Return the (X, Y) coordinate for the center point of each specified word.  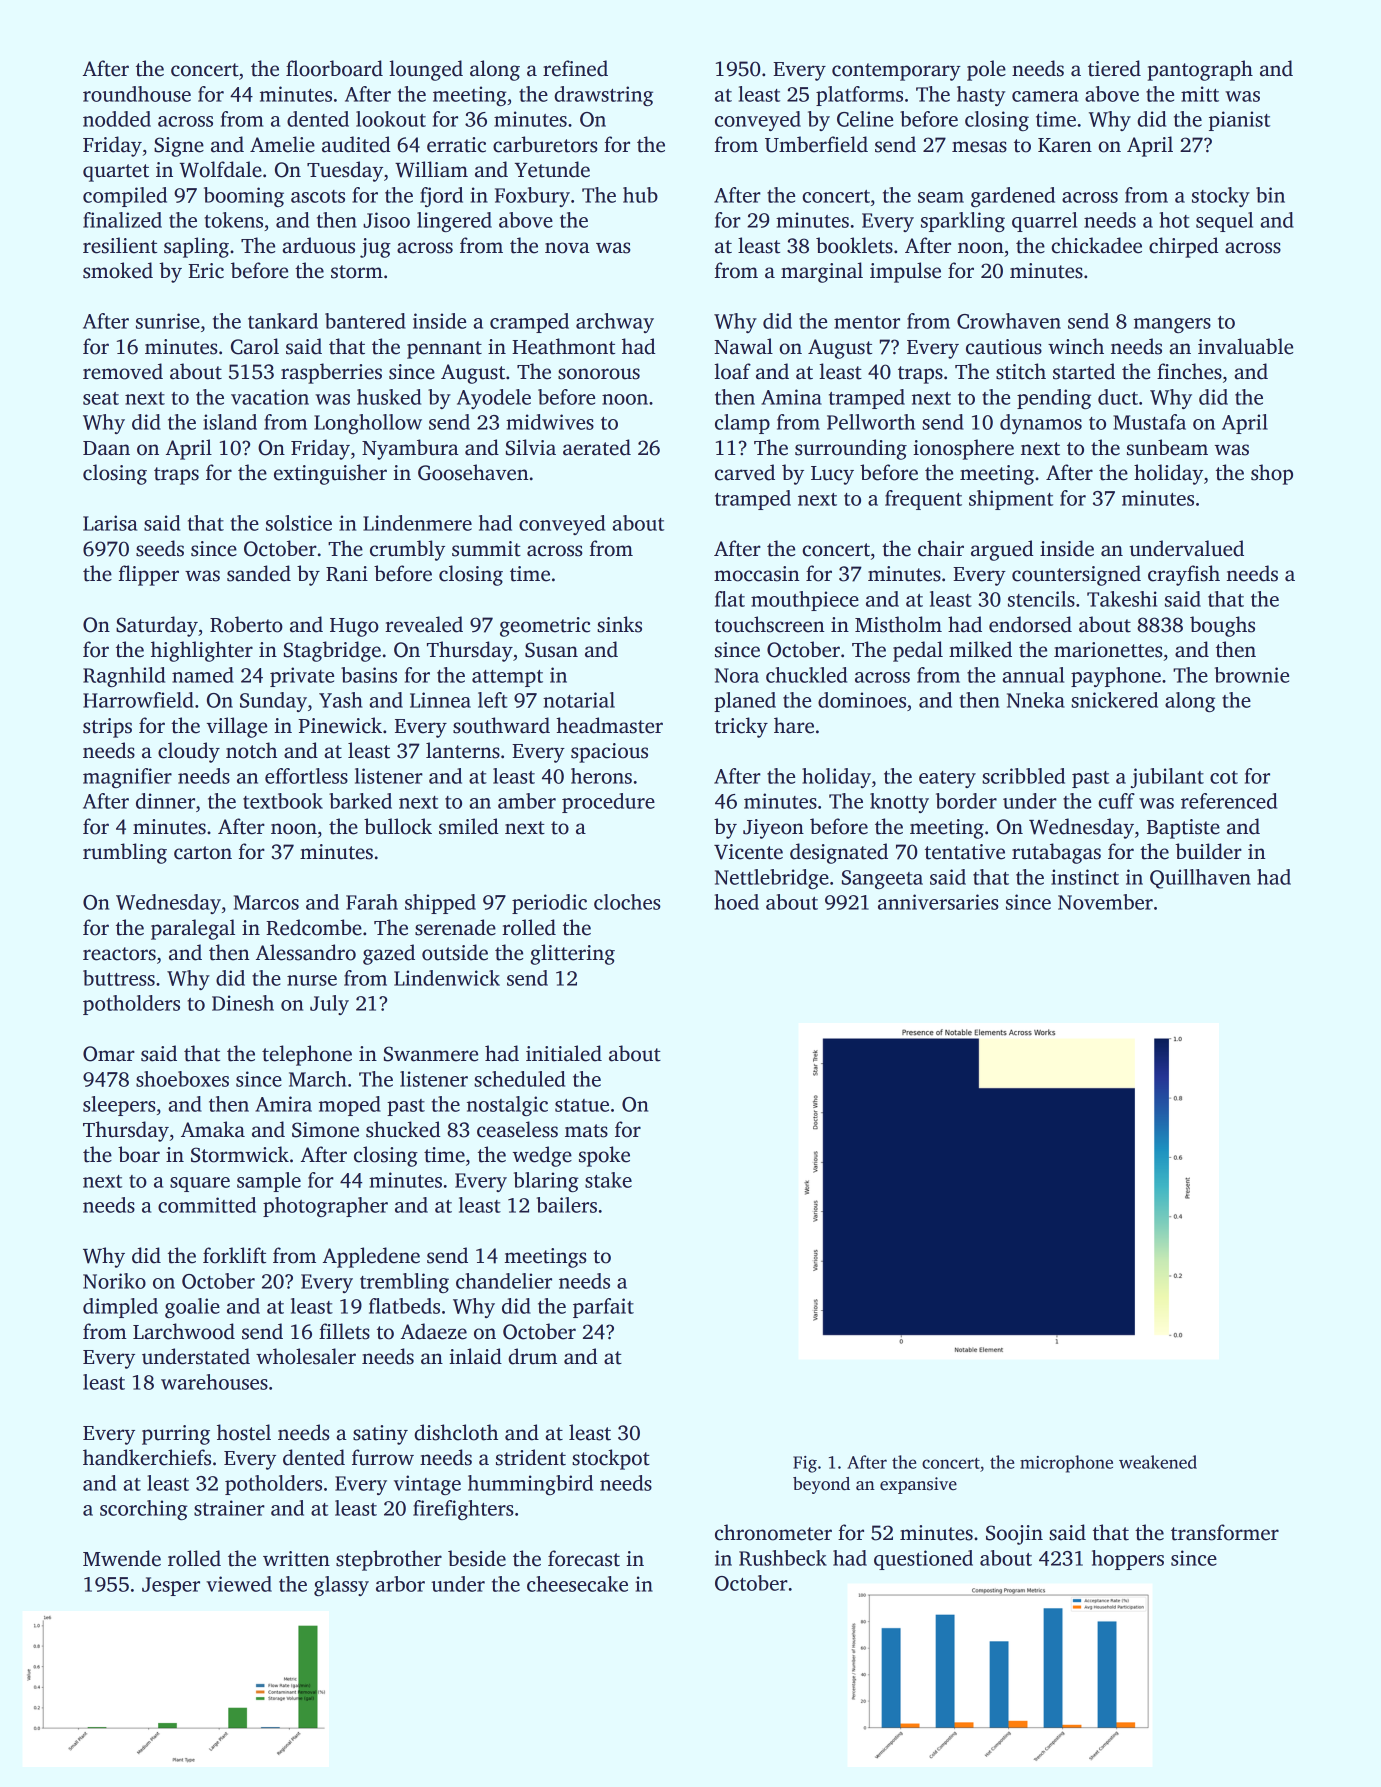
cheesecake (577, 1584)
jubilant (1167, 778)
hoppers (1128, 1560)
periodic (549, 904)
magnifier (127, 778)
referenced (1229, 801)
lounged (426, 70)
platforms (859, 96)
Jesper (171, 1586)
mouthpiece (805, 601)
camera (1045, 96)
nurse (312, 980)
